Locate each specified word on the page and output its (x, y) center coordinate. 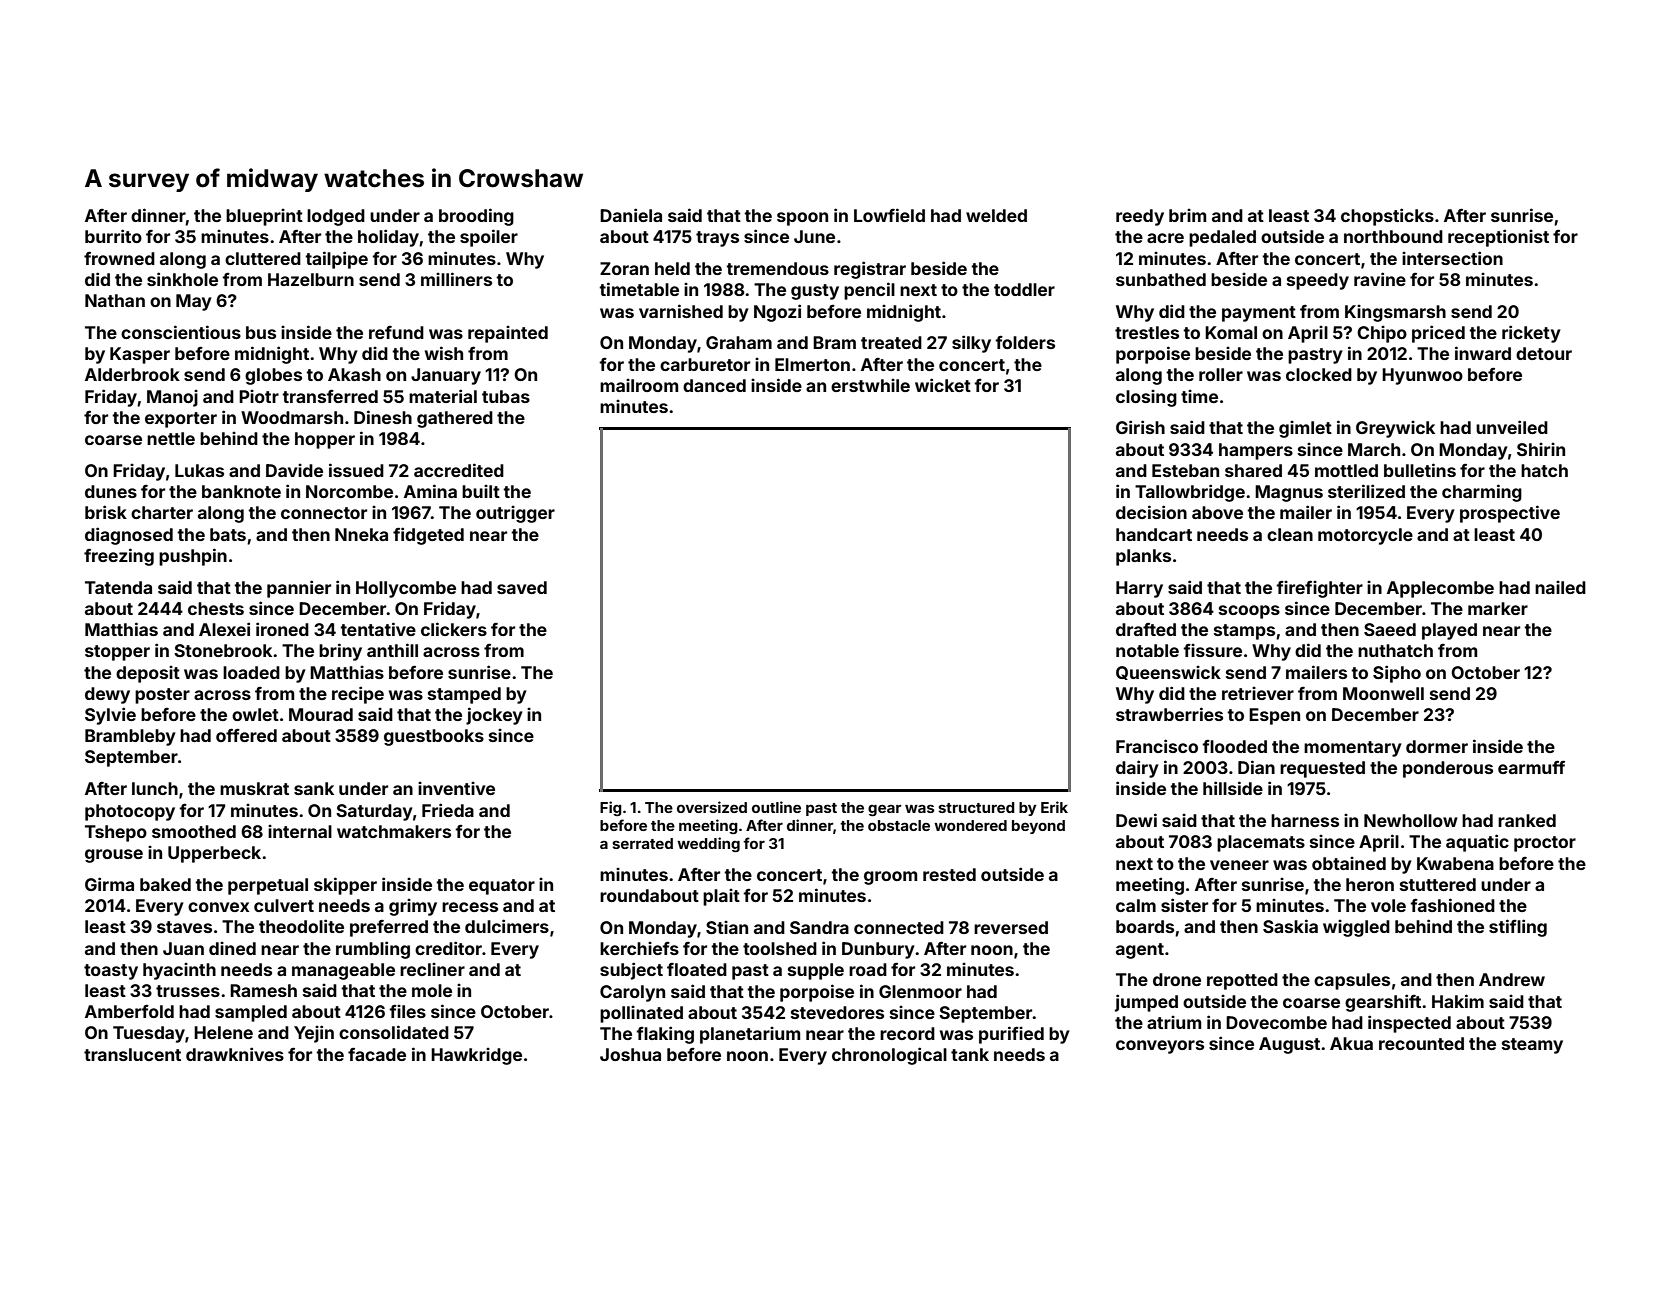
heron (1370, 884)
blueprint (264, 217)
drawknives (235, 1054)
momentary (1353, 749)
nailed (1560, 587)
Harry (1139, 589)
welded (996, 215)
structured (976, 807)
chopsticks (1387, 217)
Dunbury (878, 950)
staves (184, 927)
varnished (681, 311)
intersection (1452, 258)
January (446, 376)
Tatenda (118, 587)
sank (314, 788)
